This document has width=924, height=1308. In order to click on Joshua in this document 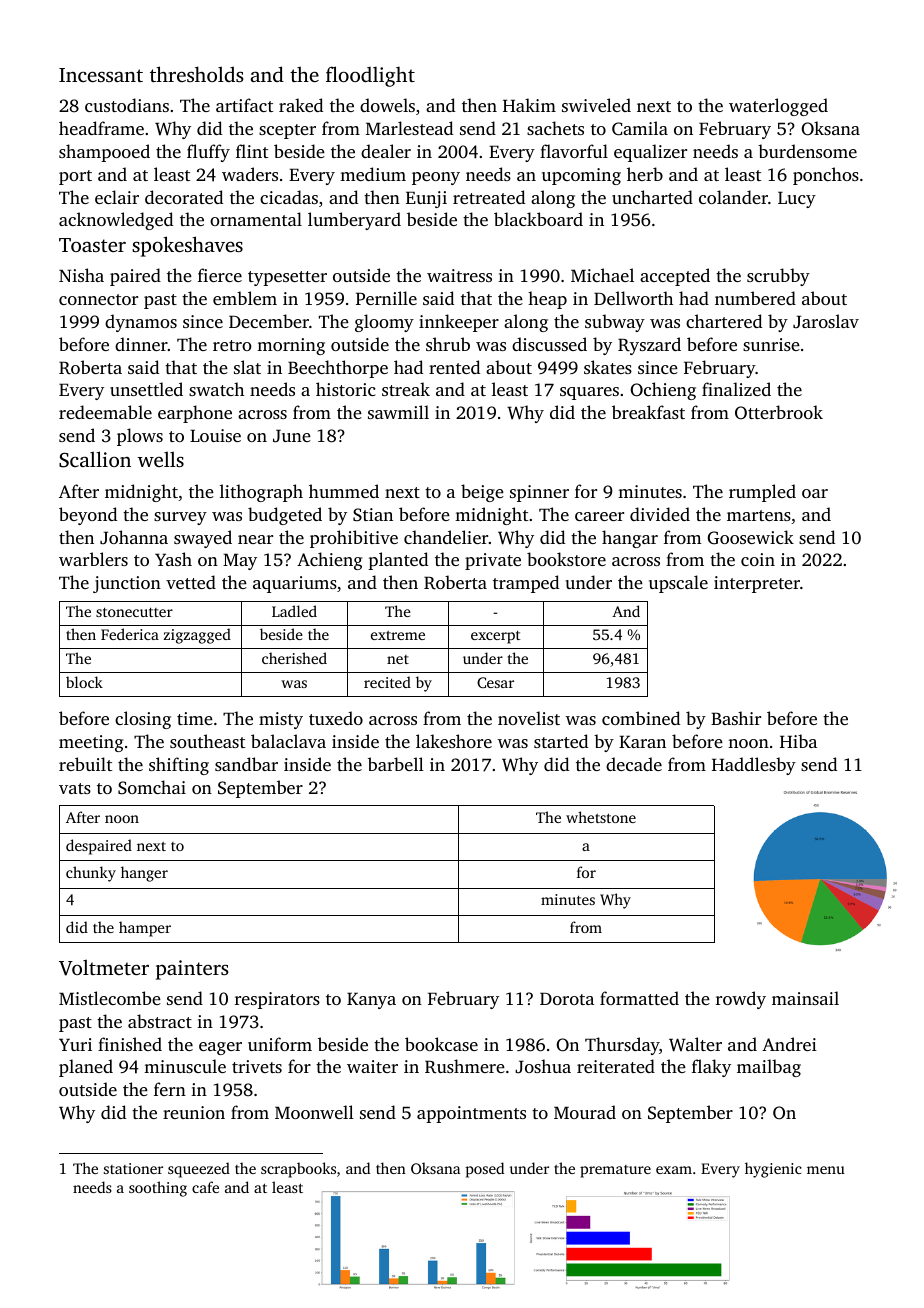, I will do `click(543, 1066)`.
